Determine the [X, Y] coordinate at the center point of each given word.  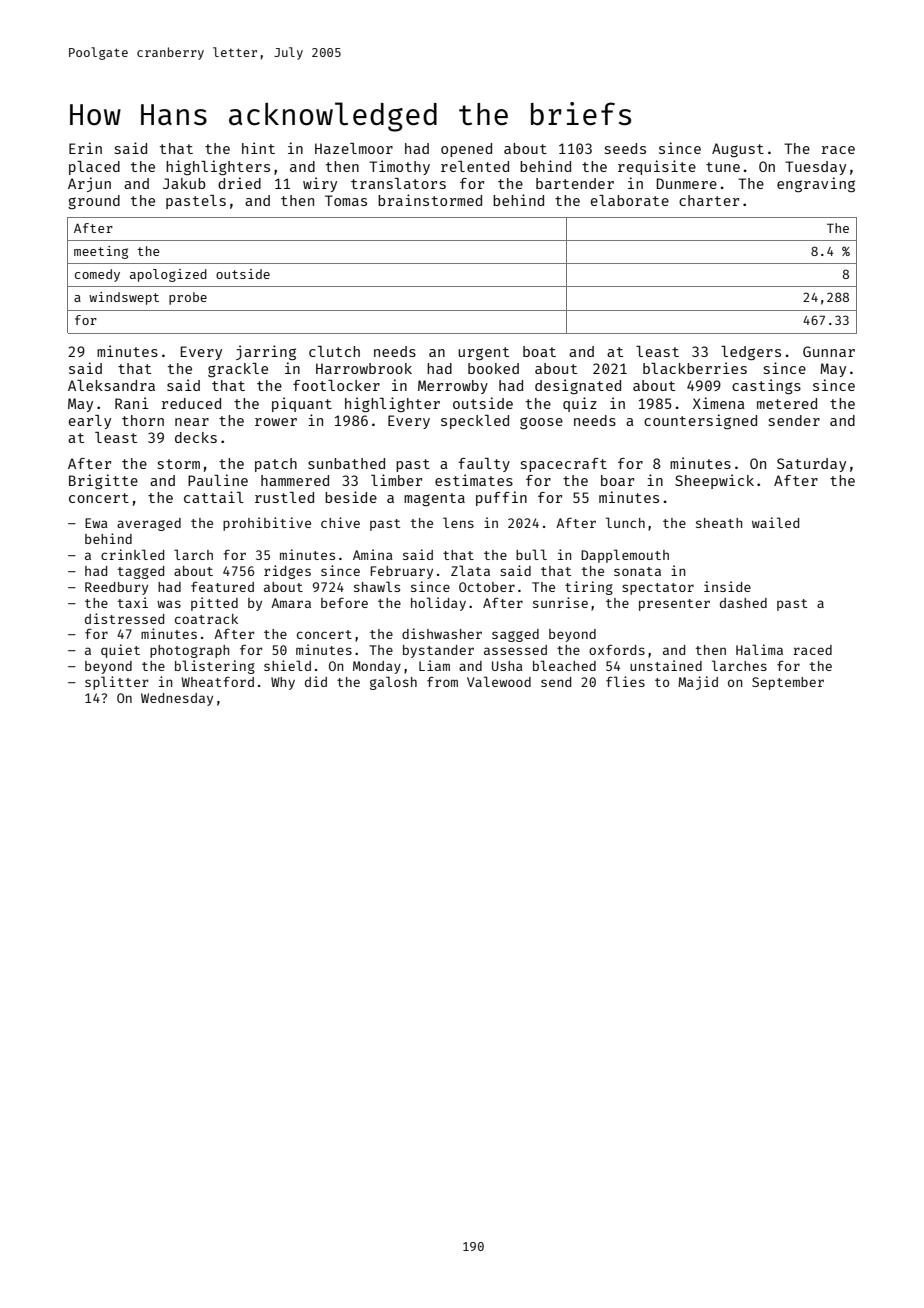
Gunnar [829, 351]
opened [466, 150]
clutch [334, 351]
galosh [393, 683]
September [788, 683]
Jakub [184, 183]
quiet [120, 651]
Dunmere [687, 183]
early [90, 422]
